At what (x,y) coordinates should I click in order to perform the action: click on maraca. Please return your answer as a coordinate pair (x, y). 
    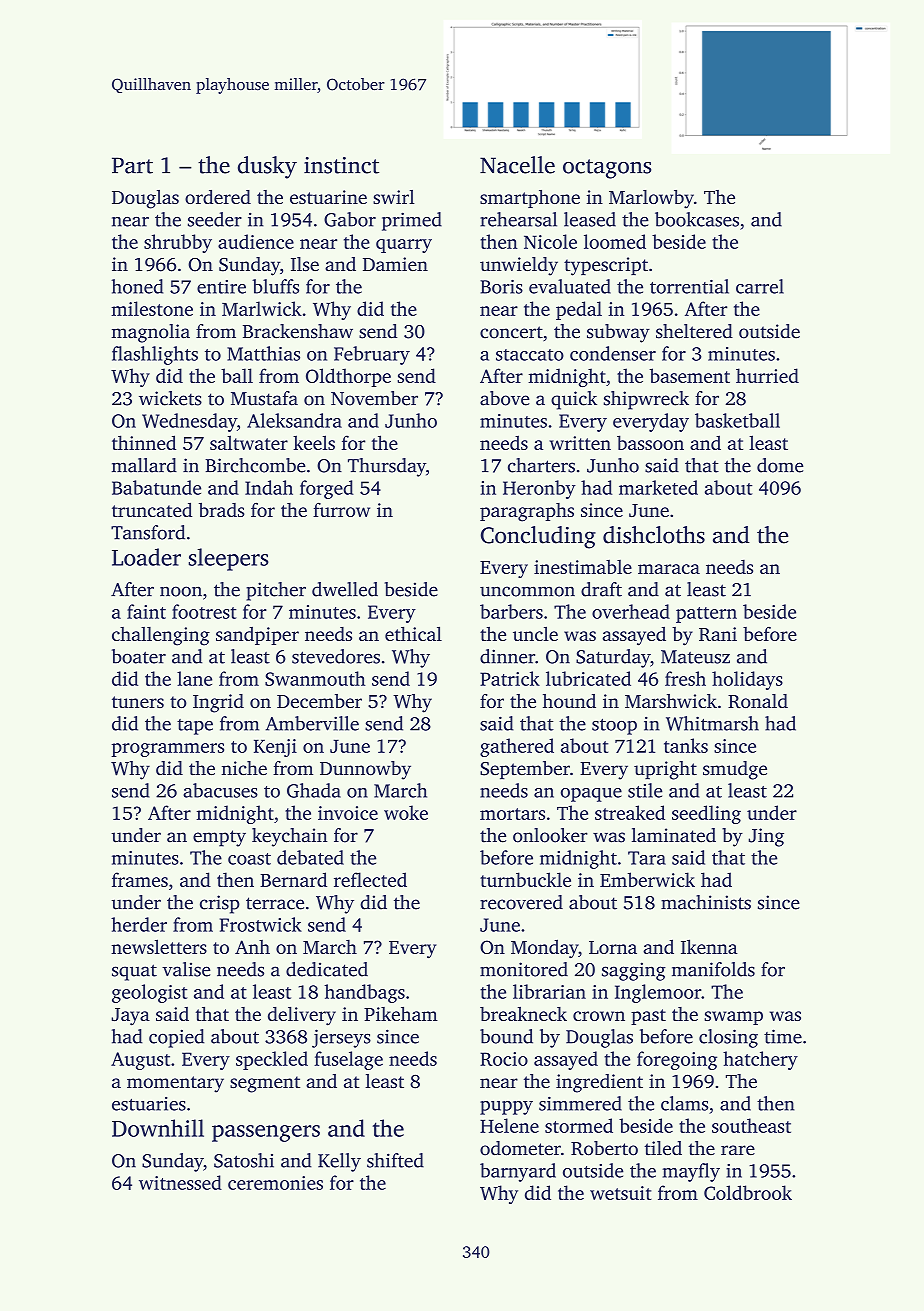
    Looking at the image, I should click on (669, 569).
